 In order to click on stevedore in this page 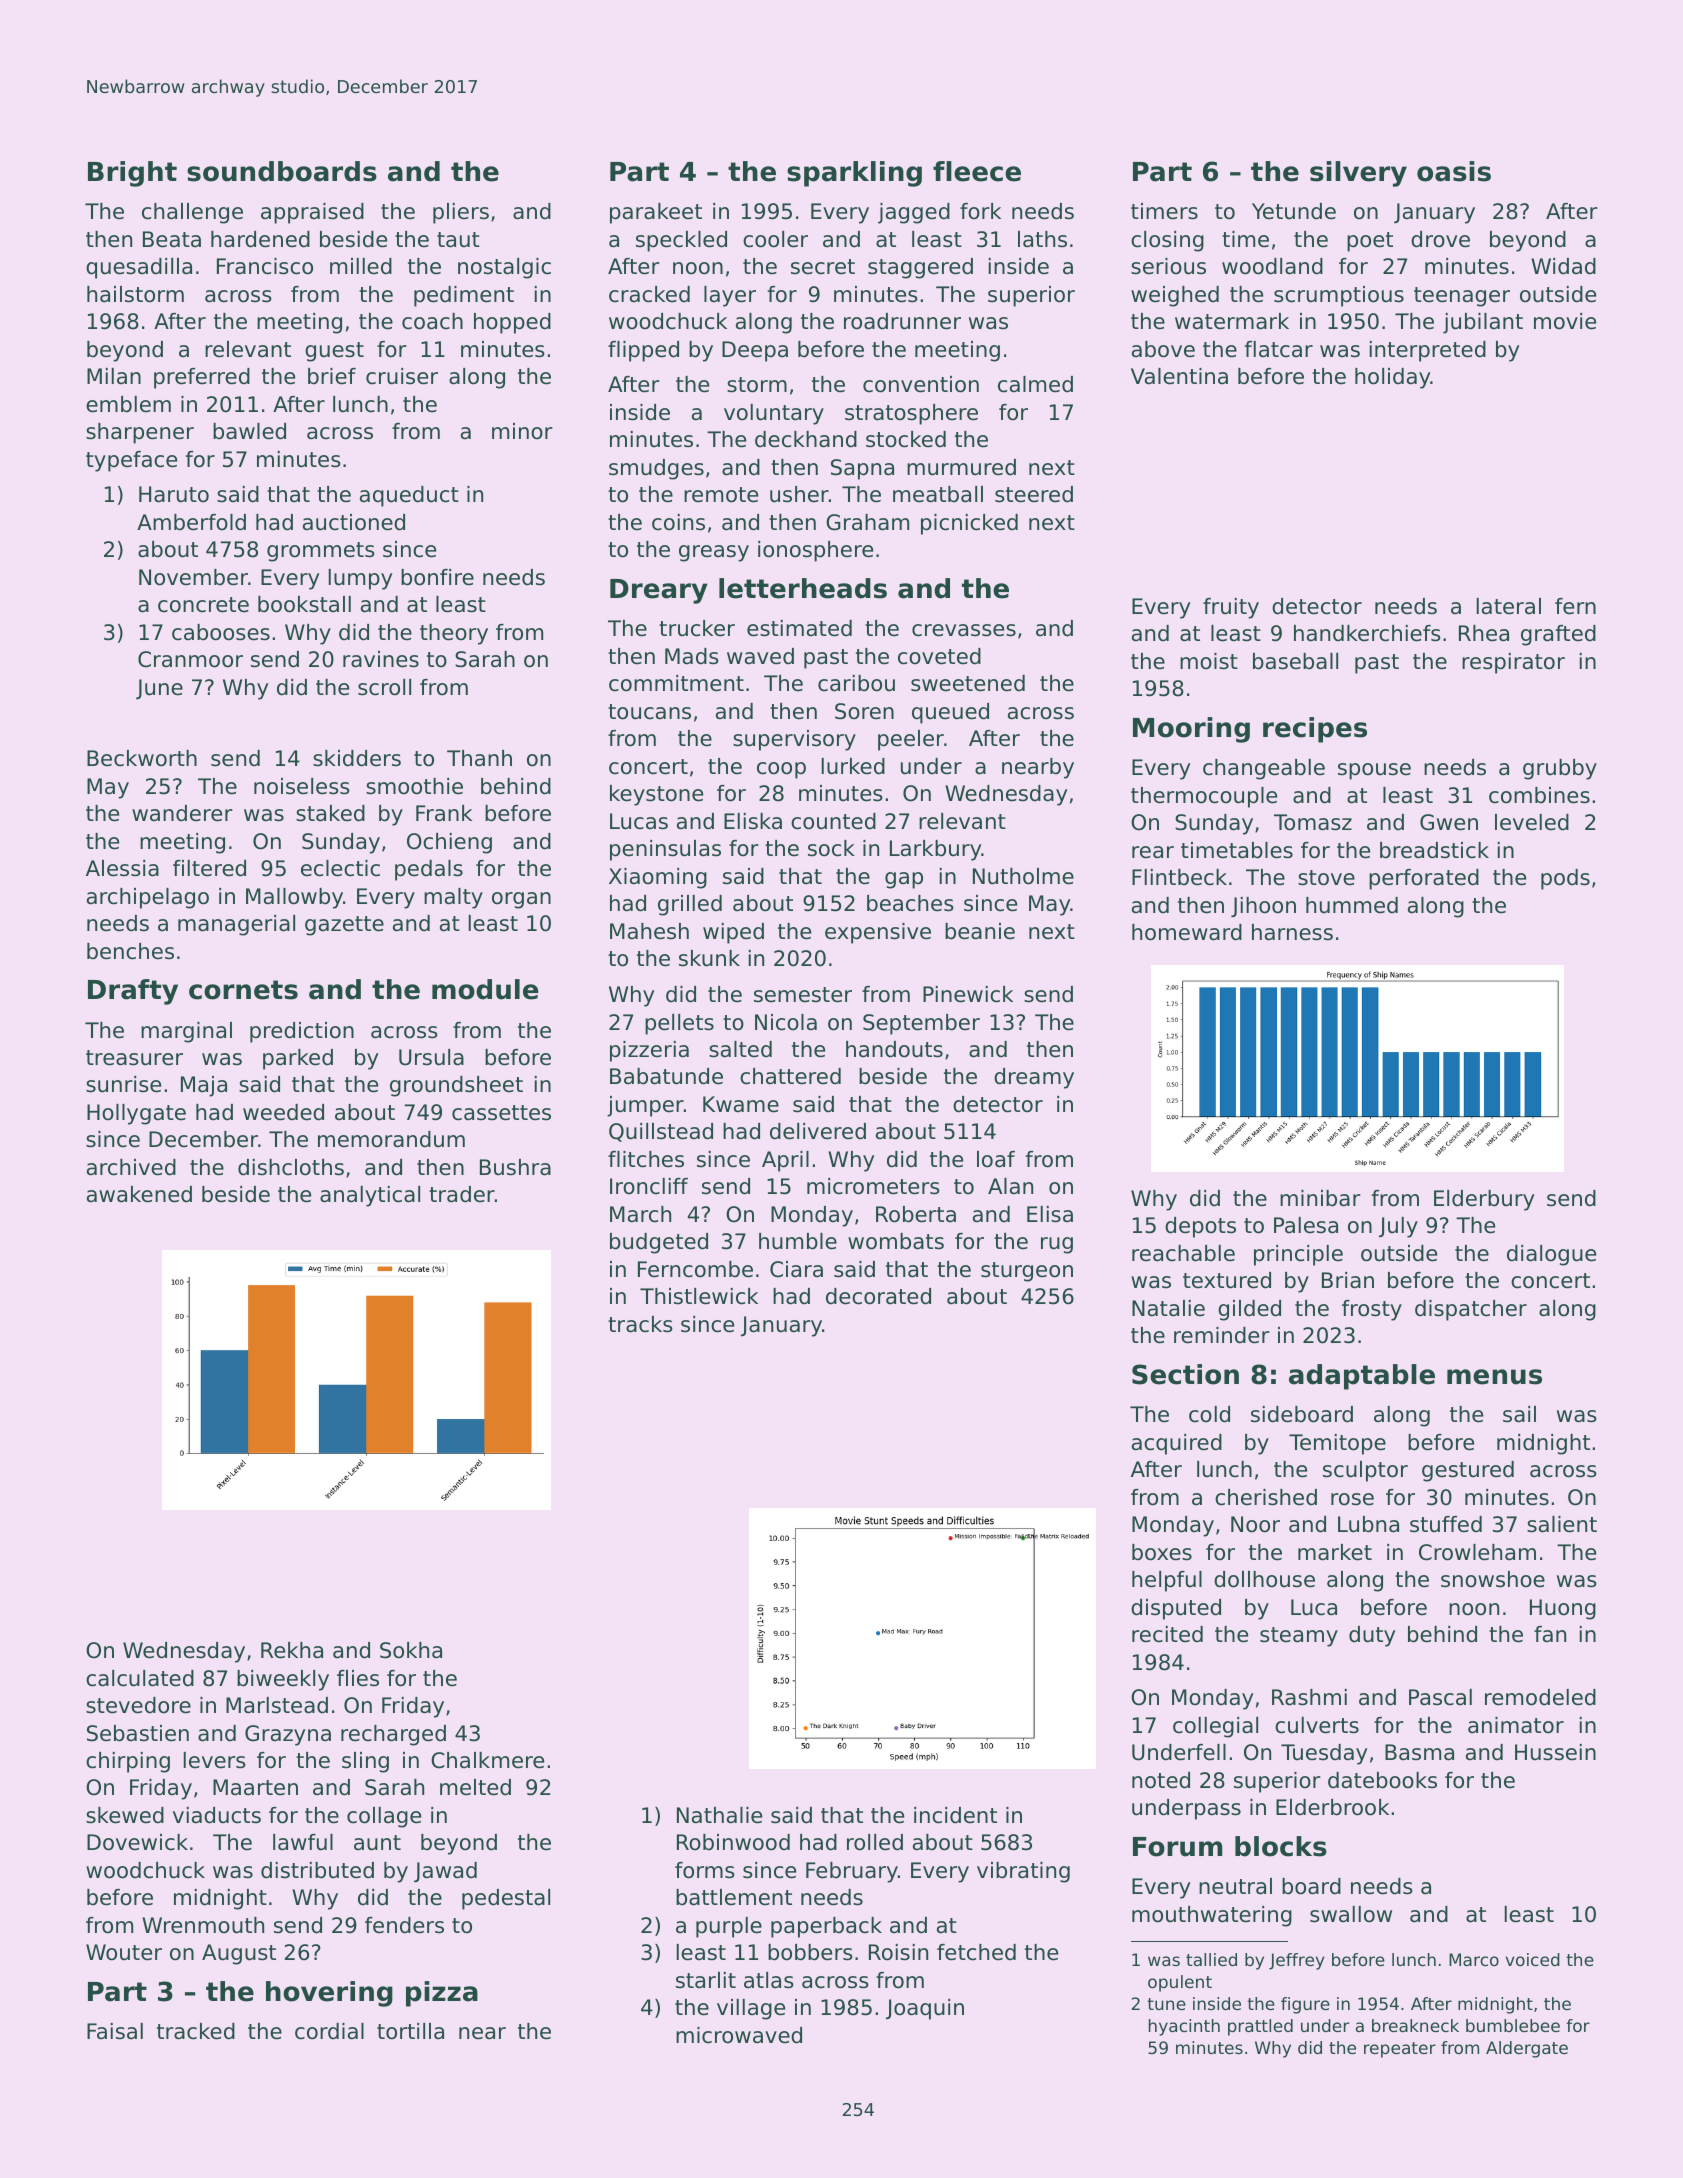, I will do `click(138, 1705)`.
